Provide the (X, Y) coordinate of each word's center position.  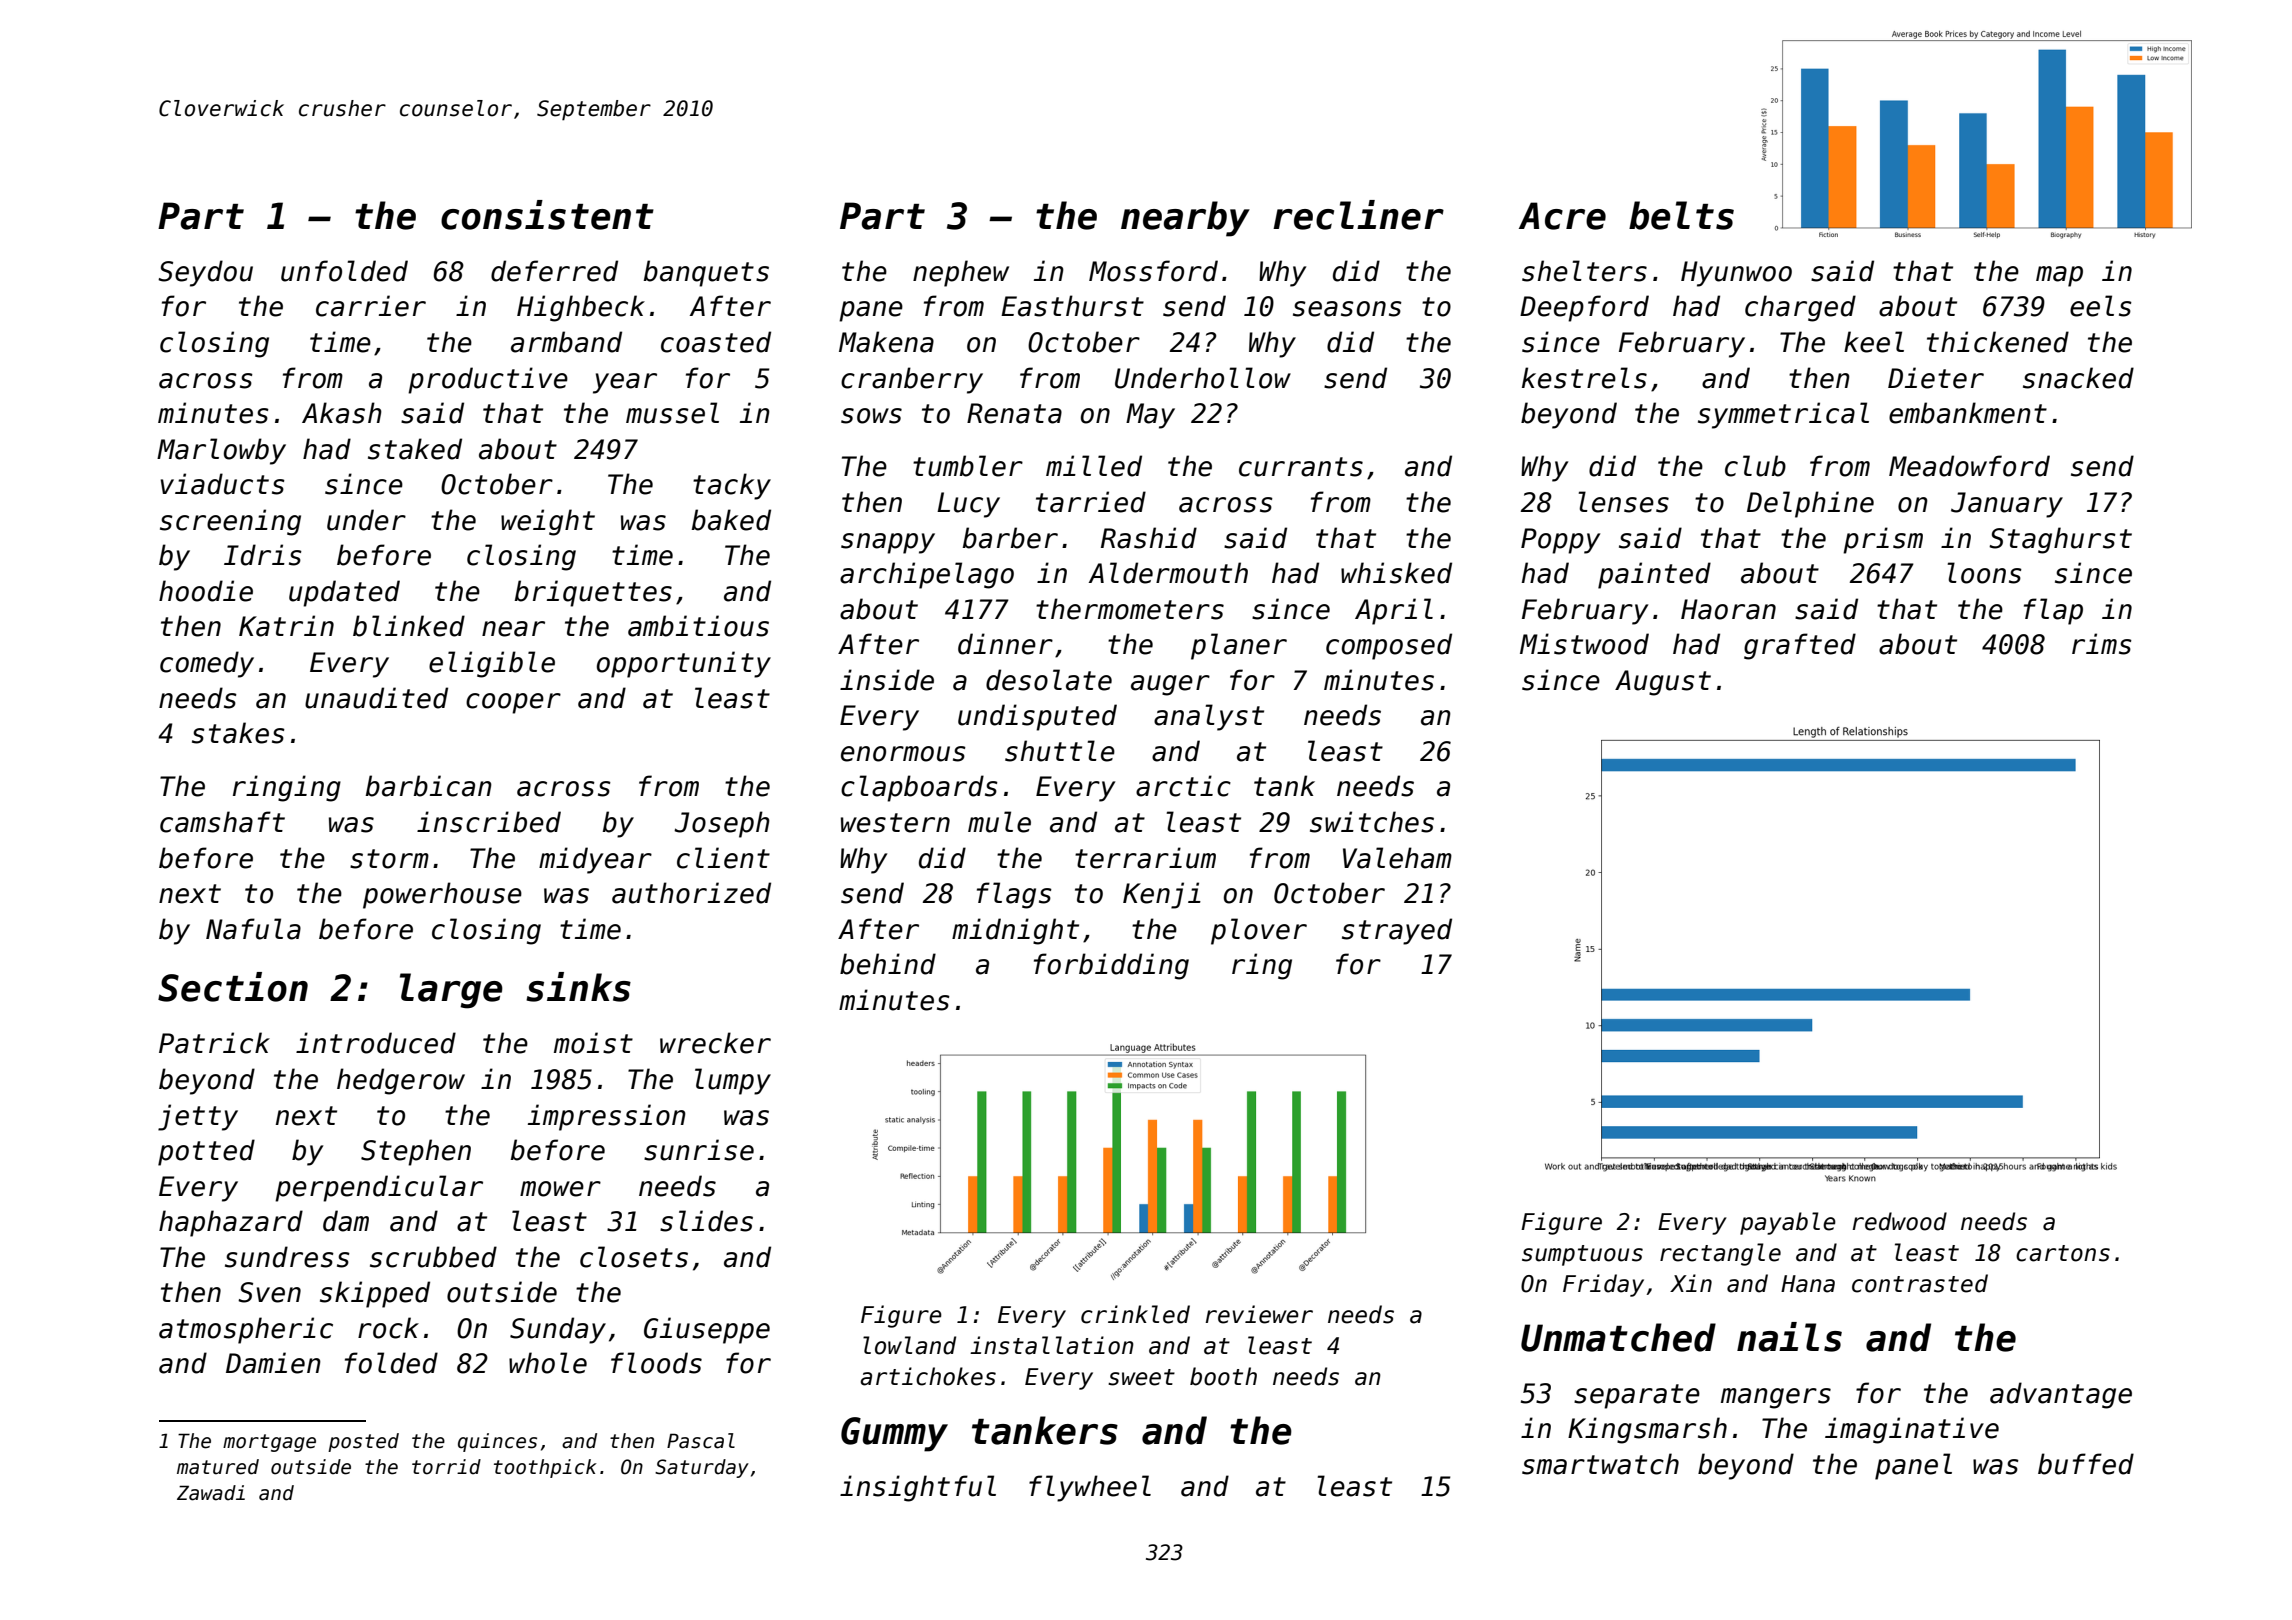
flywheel (1090, 1488)
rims (2102, 644)
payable (1788, 1223)
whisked (1396, 573)
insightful (918, 1488)
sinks (578, 987)
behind (888, 964)
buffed (2086, 1464)
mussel (672, 413)
